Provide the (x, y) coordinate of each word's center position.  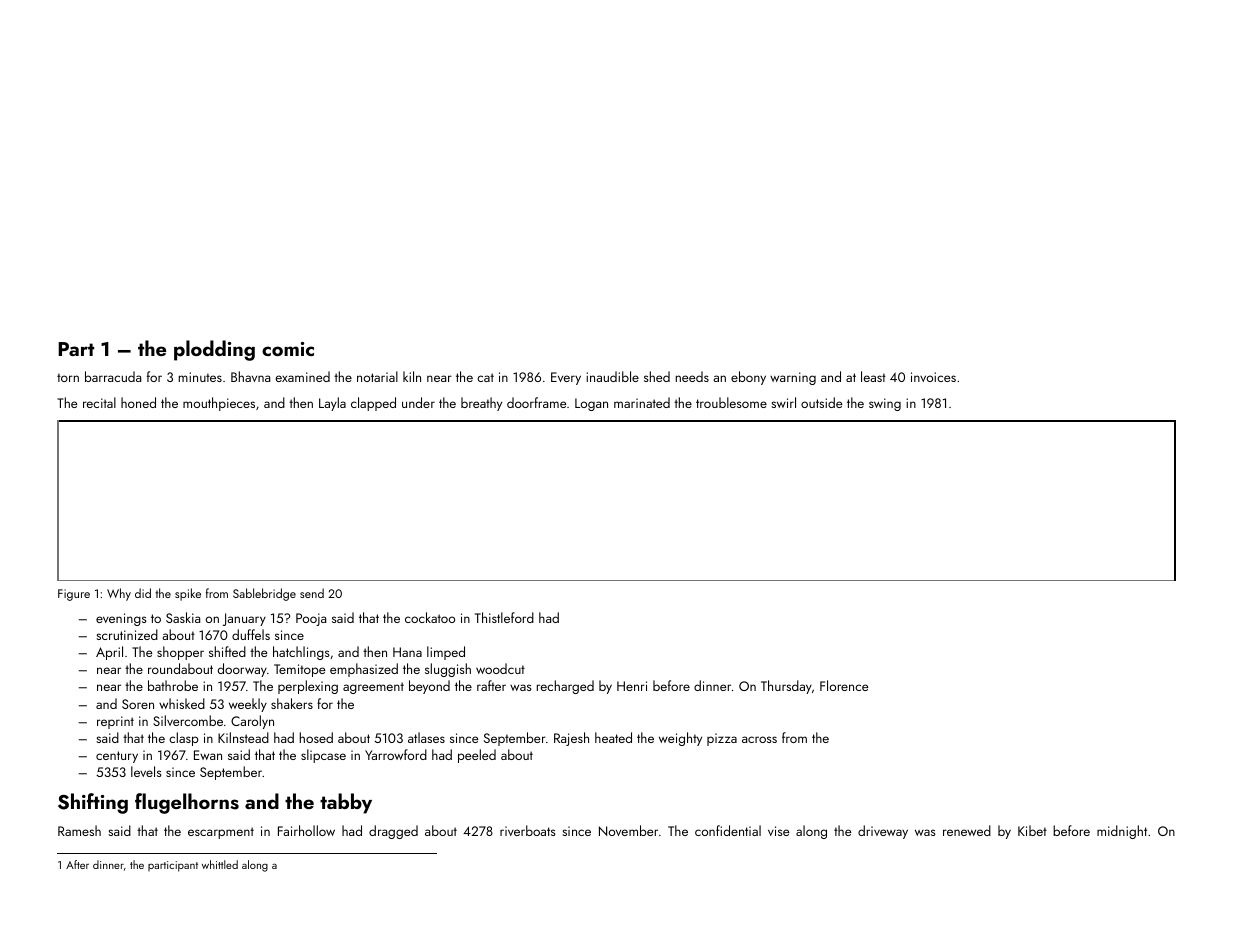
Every (566, 378)
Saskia (183, 617)
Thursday (786, 687)
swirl (783, 402)
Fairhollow (306, 830)
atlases (426, 737)
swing (885, 404)
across (759, 739)
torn (68, 377)
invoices (933, 377)
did (143, 593)
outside (821, 402)
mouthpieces (219, 404)
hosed (316, 737)
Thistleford (504, 617)
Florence (844, 685)
